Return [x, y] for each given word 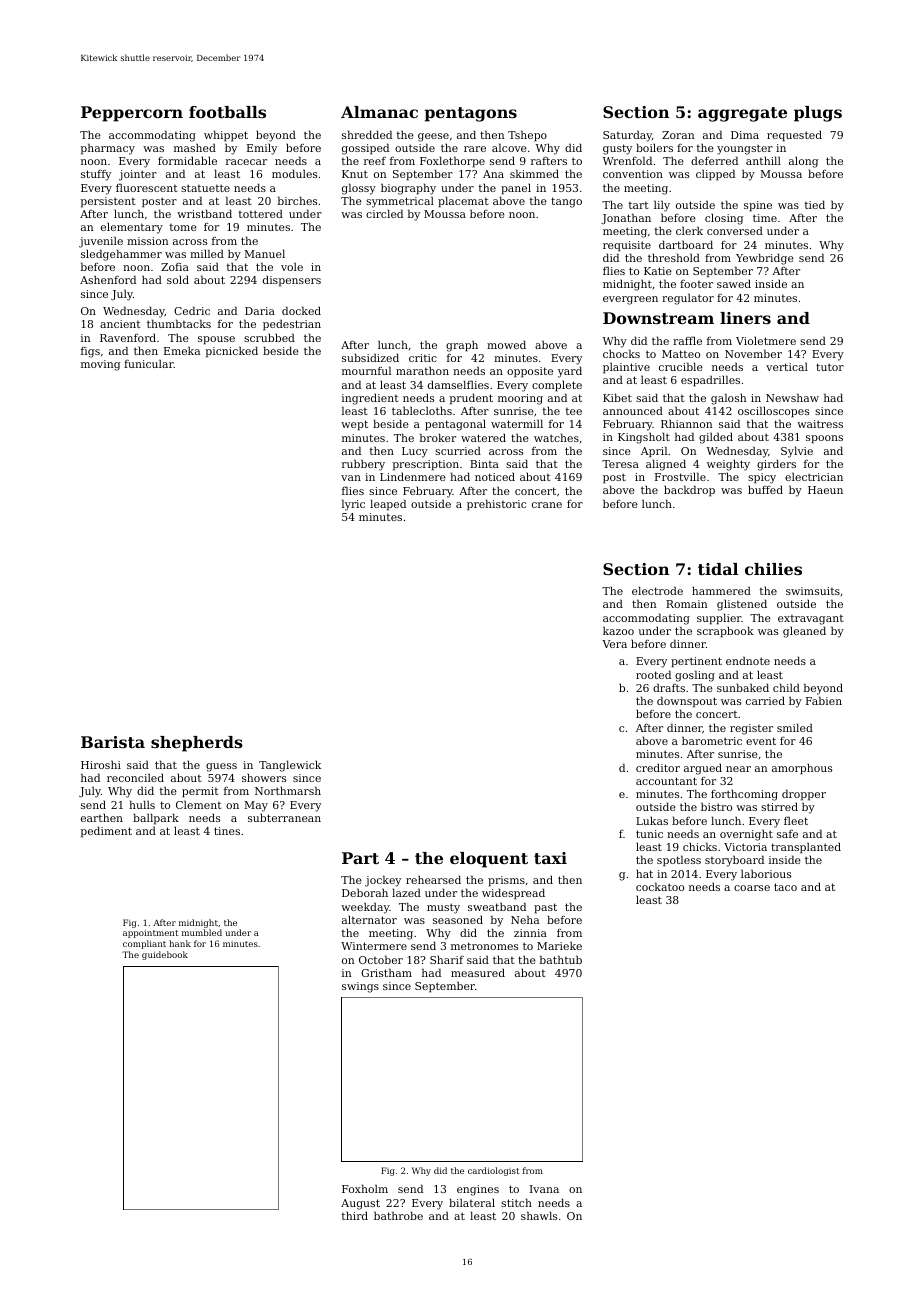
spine [758, 206]
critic [423, 358]
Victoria [745, 847]
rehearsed [433, 879]
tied [815, 204]
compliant [144, 944]
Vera [614, 644]
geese [433, 137]
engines [478, 1190]
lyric [353, 505]
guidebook [165, 955]
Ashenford [108, 279]
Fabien [824, 700]
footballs [227, 112]
